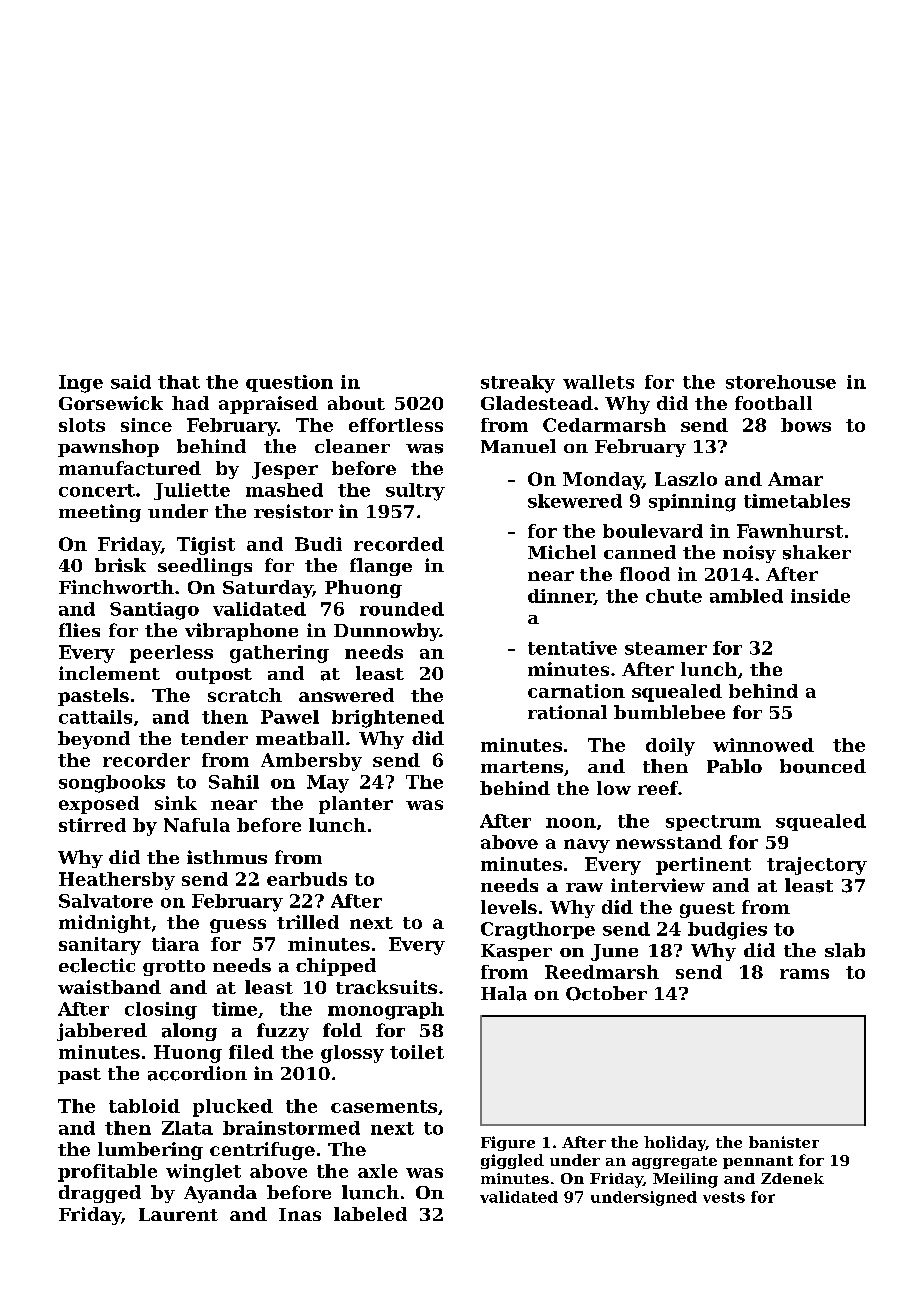 Image resolution: width=924 pixels, height=1311 pixels. I want to click on wallets, so click(598, 382).
